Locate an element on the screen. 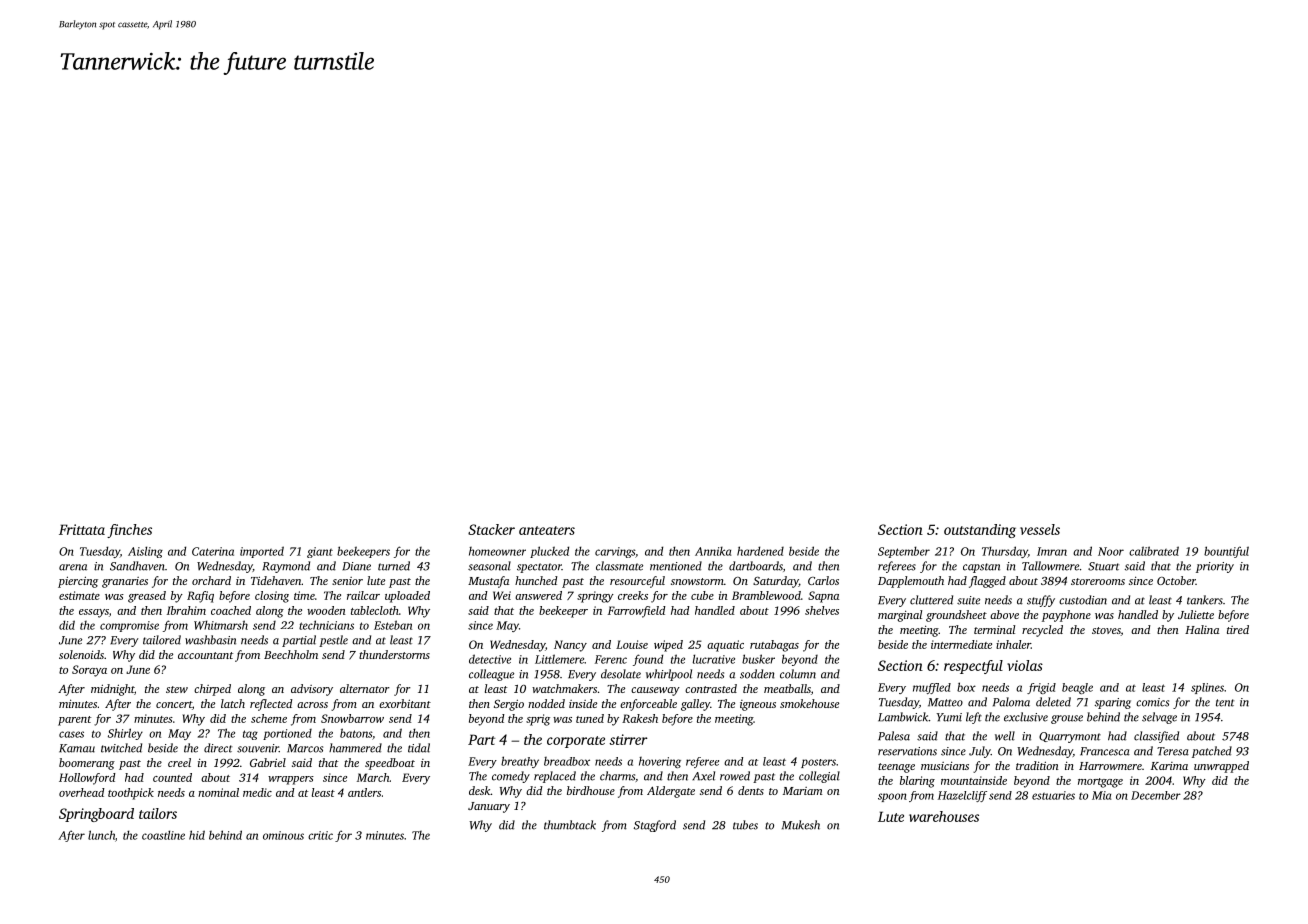  souvenir is located at coordinates (258, 748).
